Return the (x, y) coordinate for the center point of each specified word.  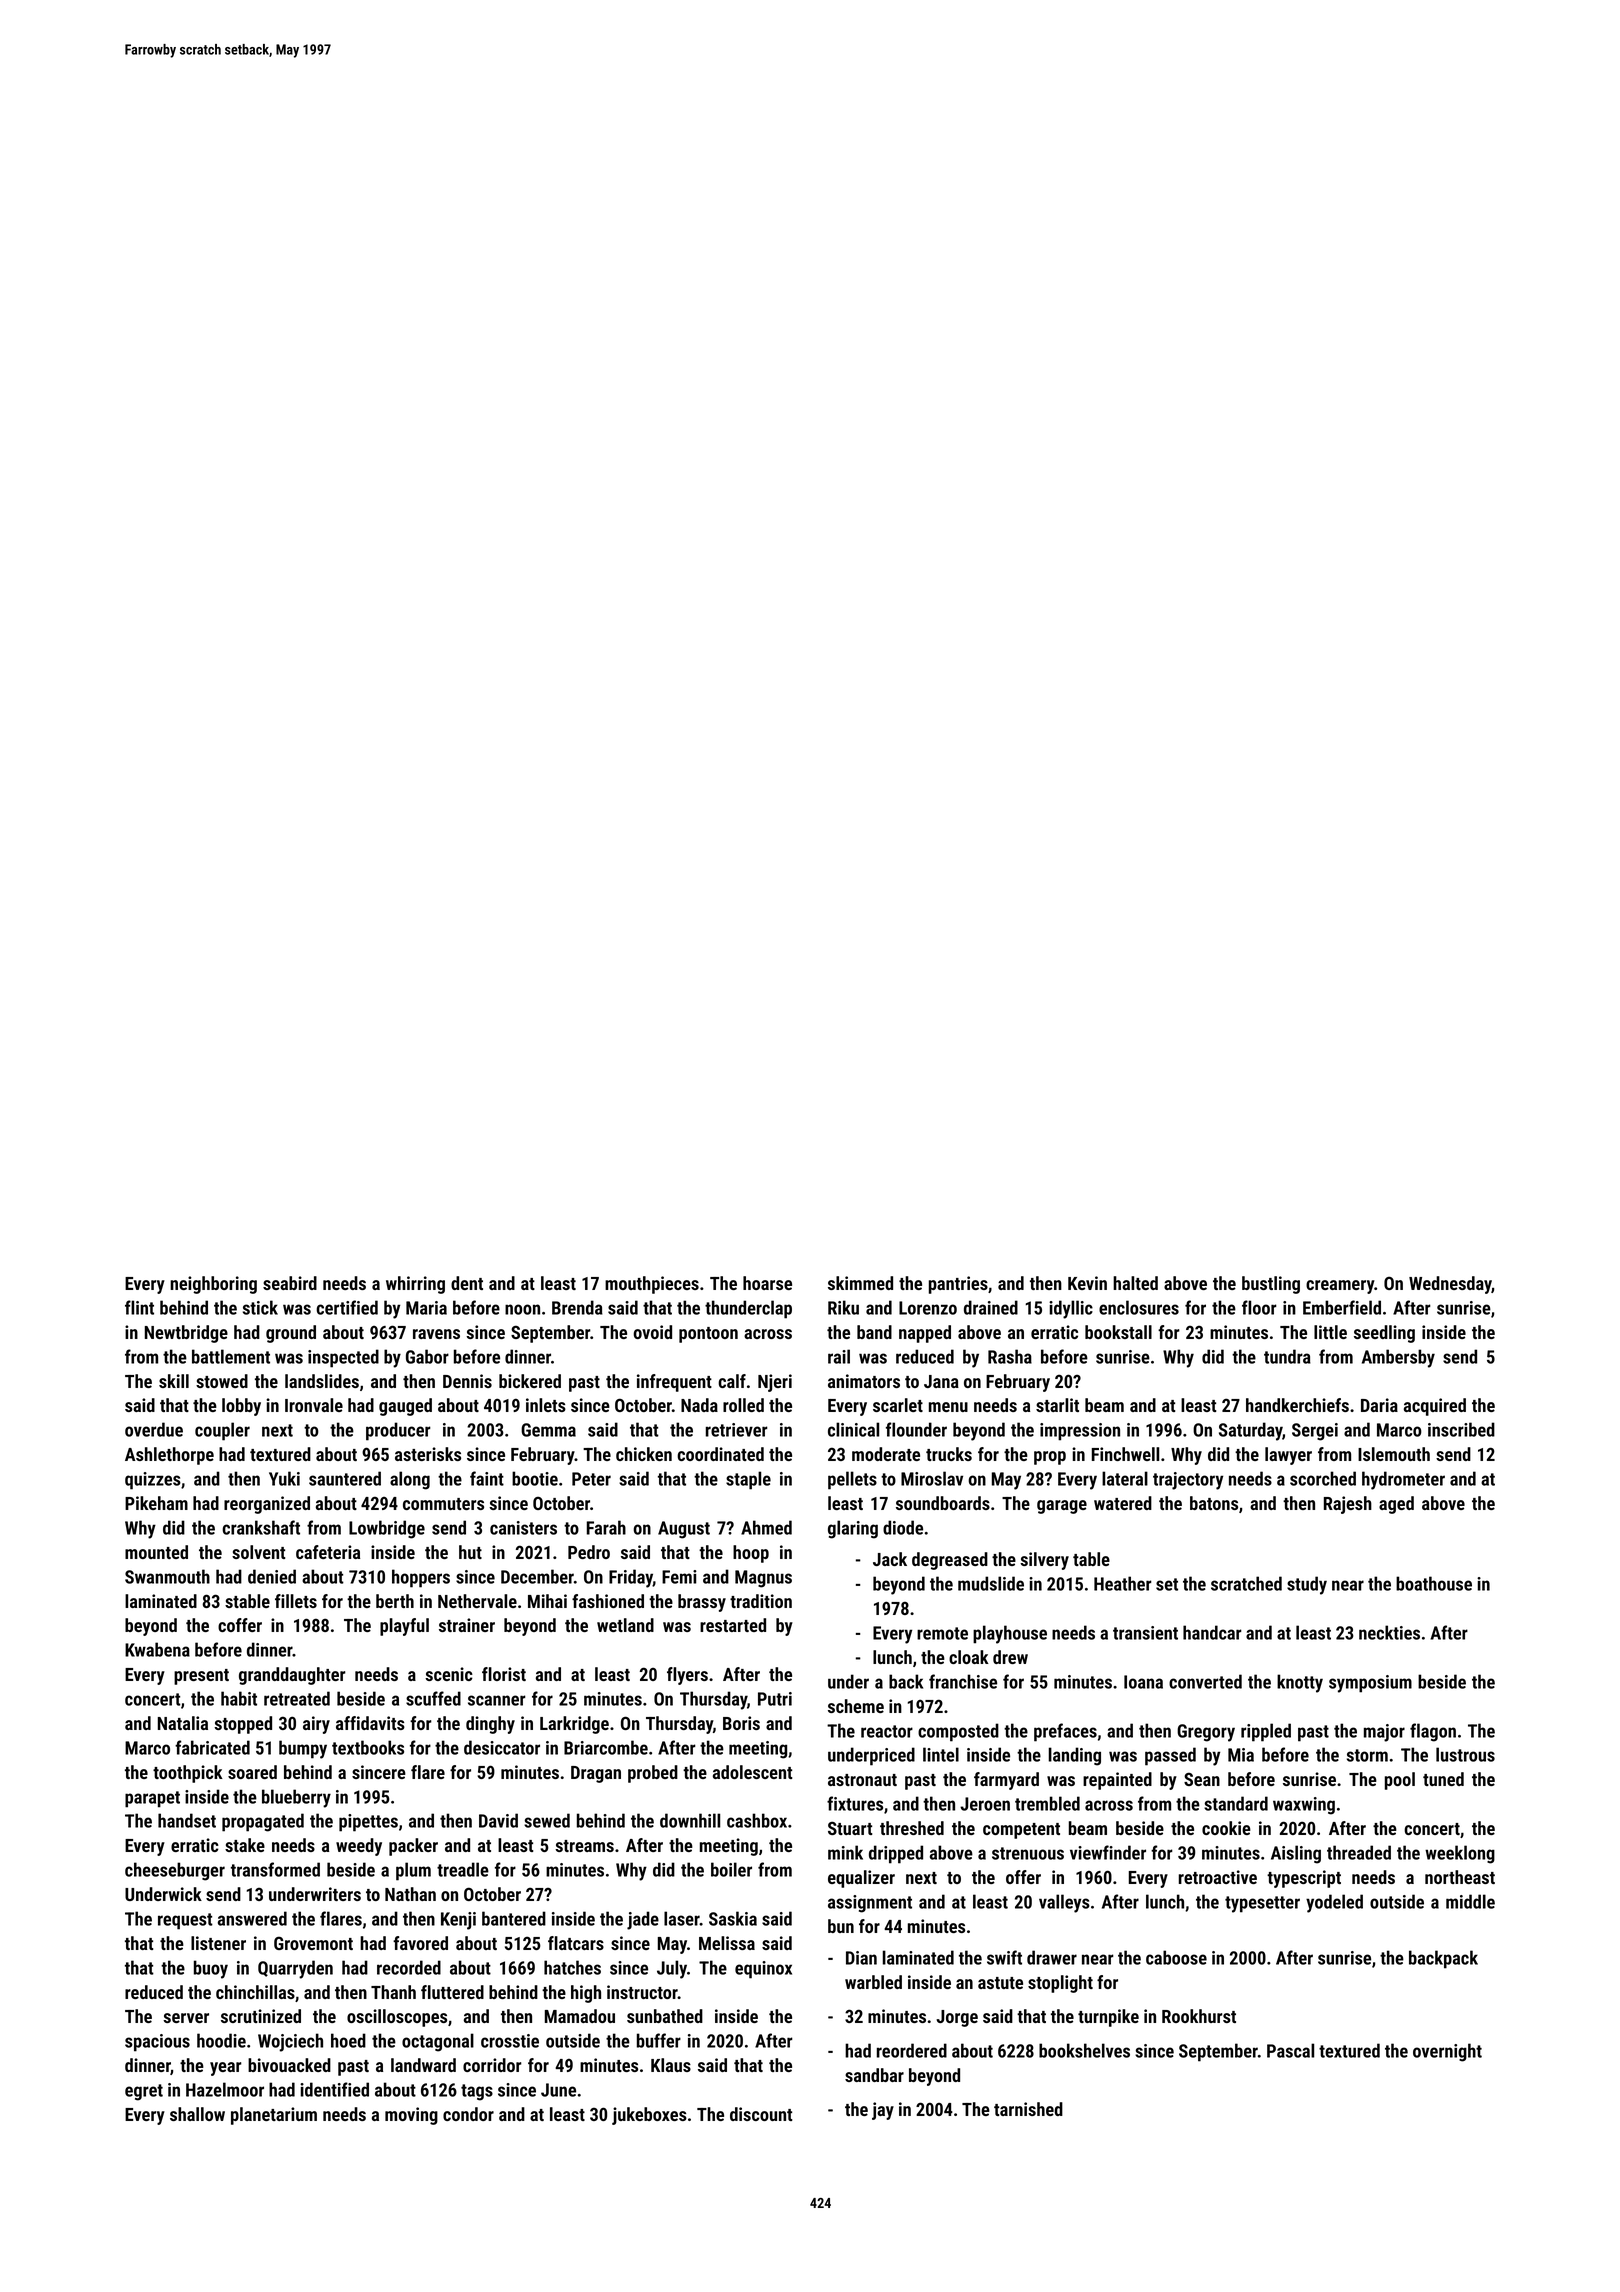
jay (883, 2111)
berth (395, 1601)
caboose (1176, 1957)
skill (174, 1381)
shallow (197, 2114)
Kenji (458, 1921)
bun (841, 1926)
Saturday (1250, 1431)
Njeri (775, 1383)
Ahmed (766, 1527)
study (1307, 1585)
